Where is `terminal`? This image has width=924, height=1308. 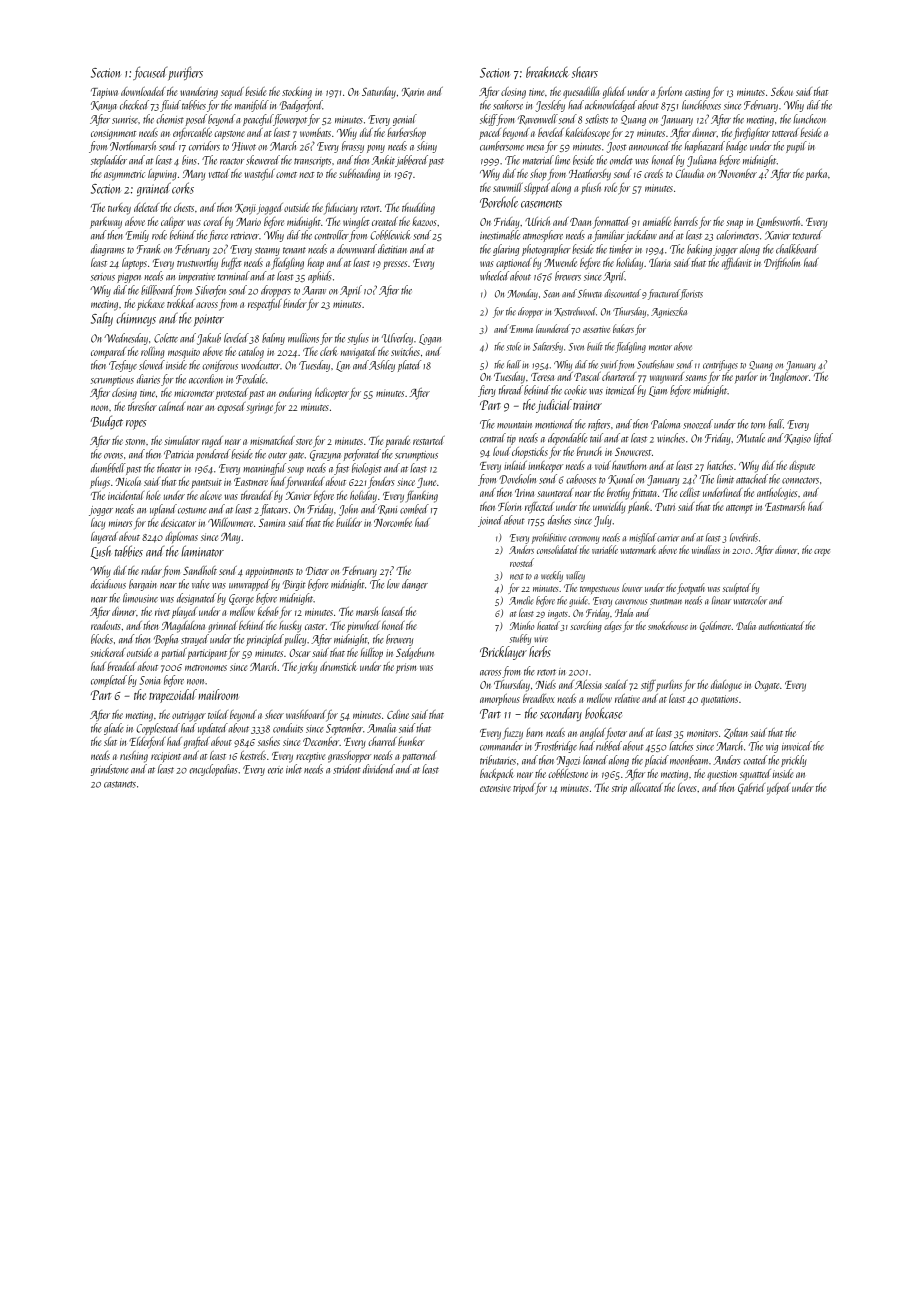
terminal is located at coordinates (234, 276).
